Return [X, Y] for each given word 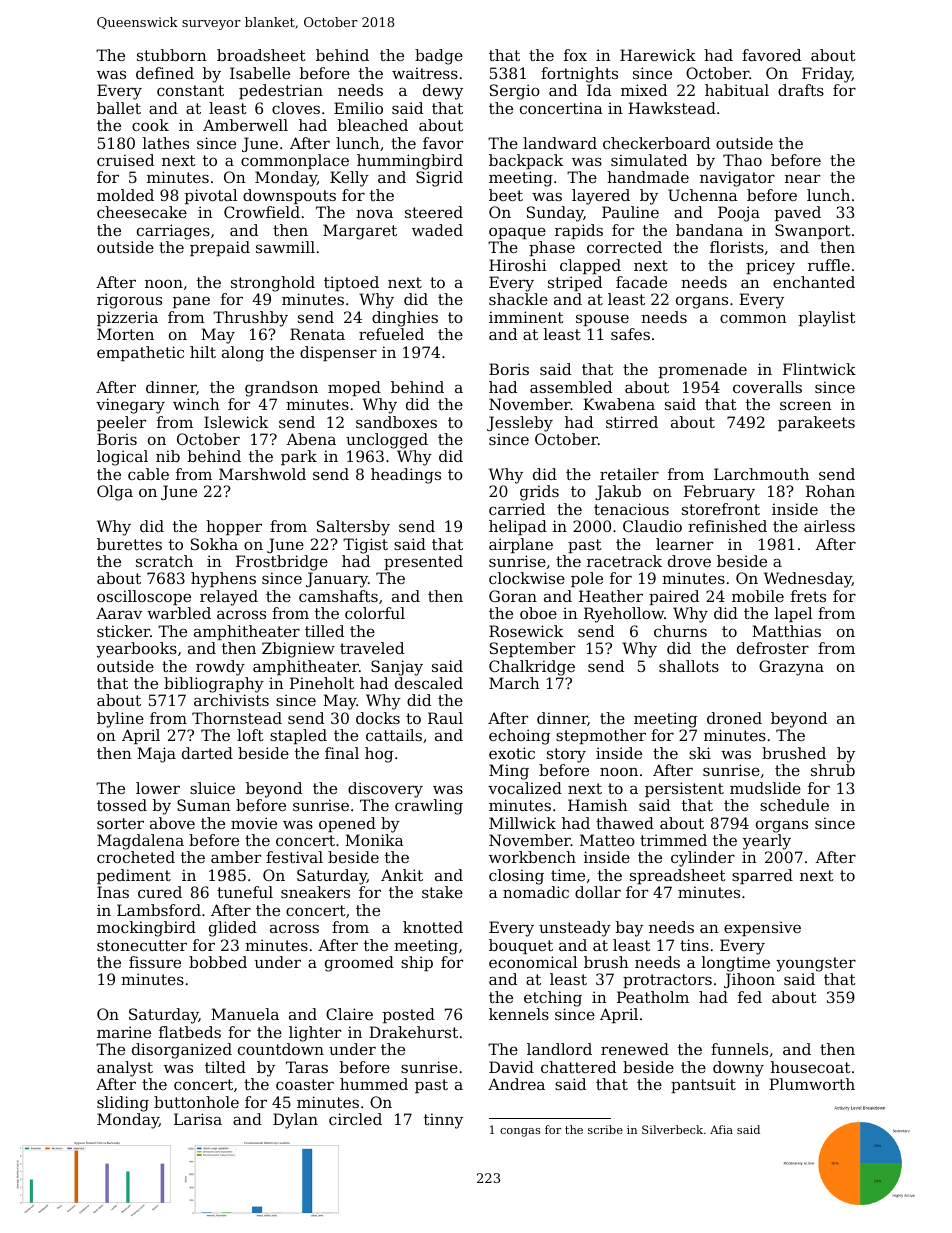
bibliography [214, 685]
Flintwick [819, 369]
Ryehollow [624, 615]
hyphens [223, 580]
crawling [429, 807]
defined [165, 73]
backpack [526, 161]
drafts [801, 90]
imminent [526, 317]
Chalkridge [532, 668]
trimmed [673, 840]
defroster [773, 648]
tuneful [245, 892]
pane [191, 302]
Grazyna [791, 668]
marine [124, 1032]
